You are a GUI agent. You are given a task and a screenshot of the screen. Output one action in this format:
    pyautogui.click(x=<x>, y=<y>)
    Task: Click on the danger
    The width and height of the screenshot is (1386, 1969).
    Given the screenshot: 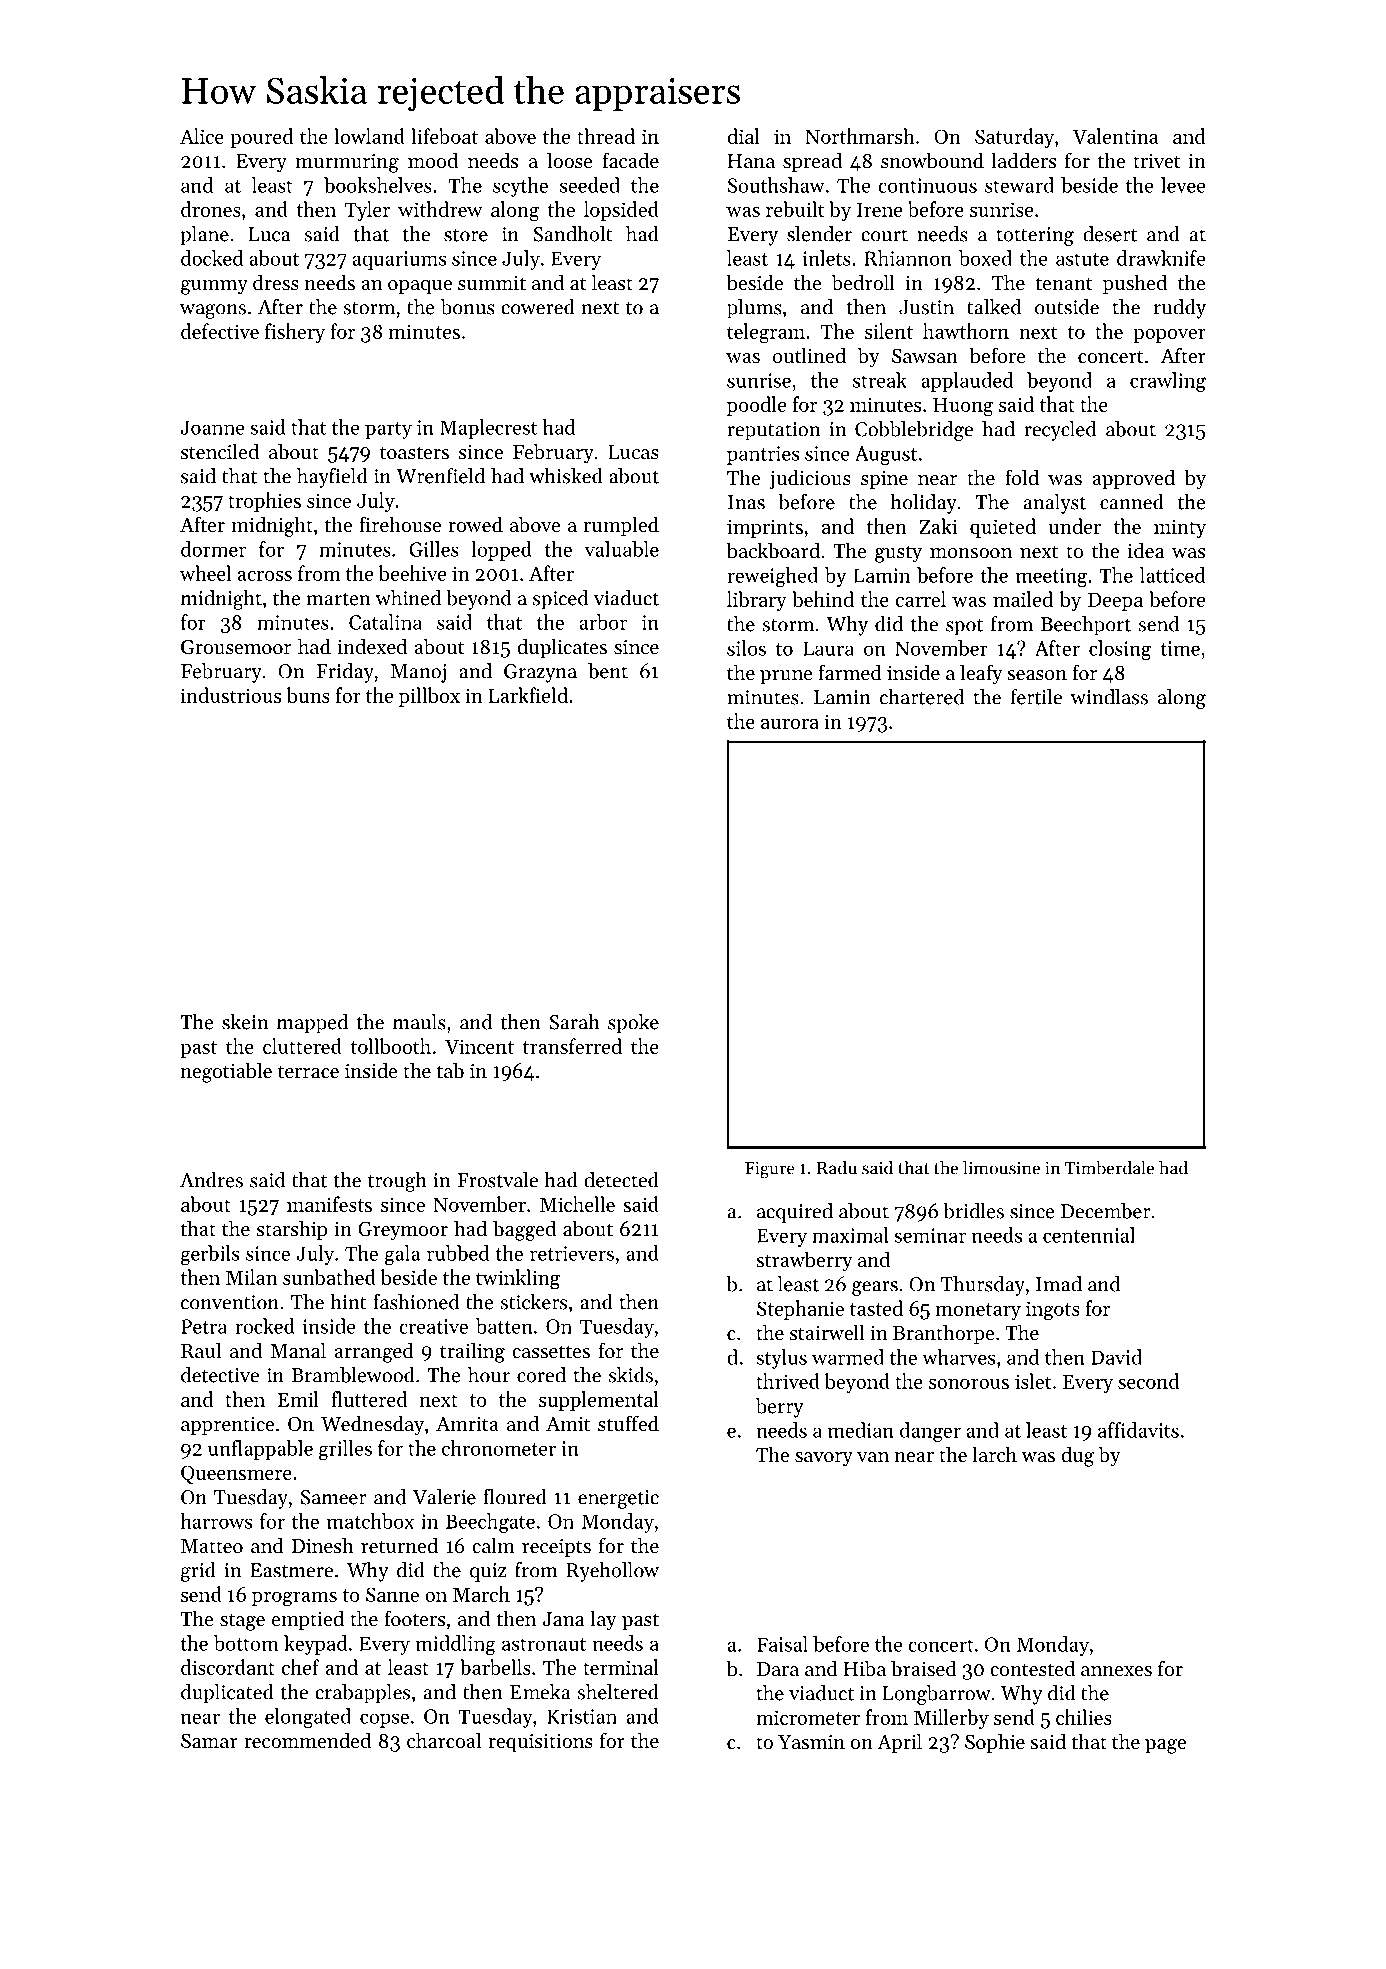 What is the action you would take?
    pyautogui.click(x=930, y=1432)
